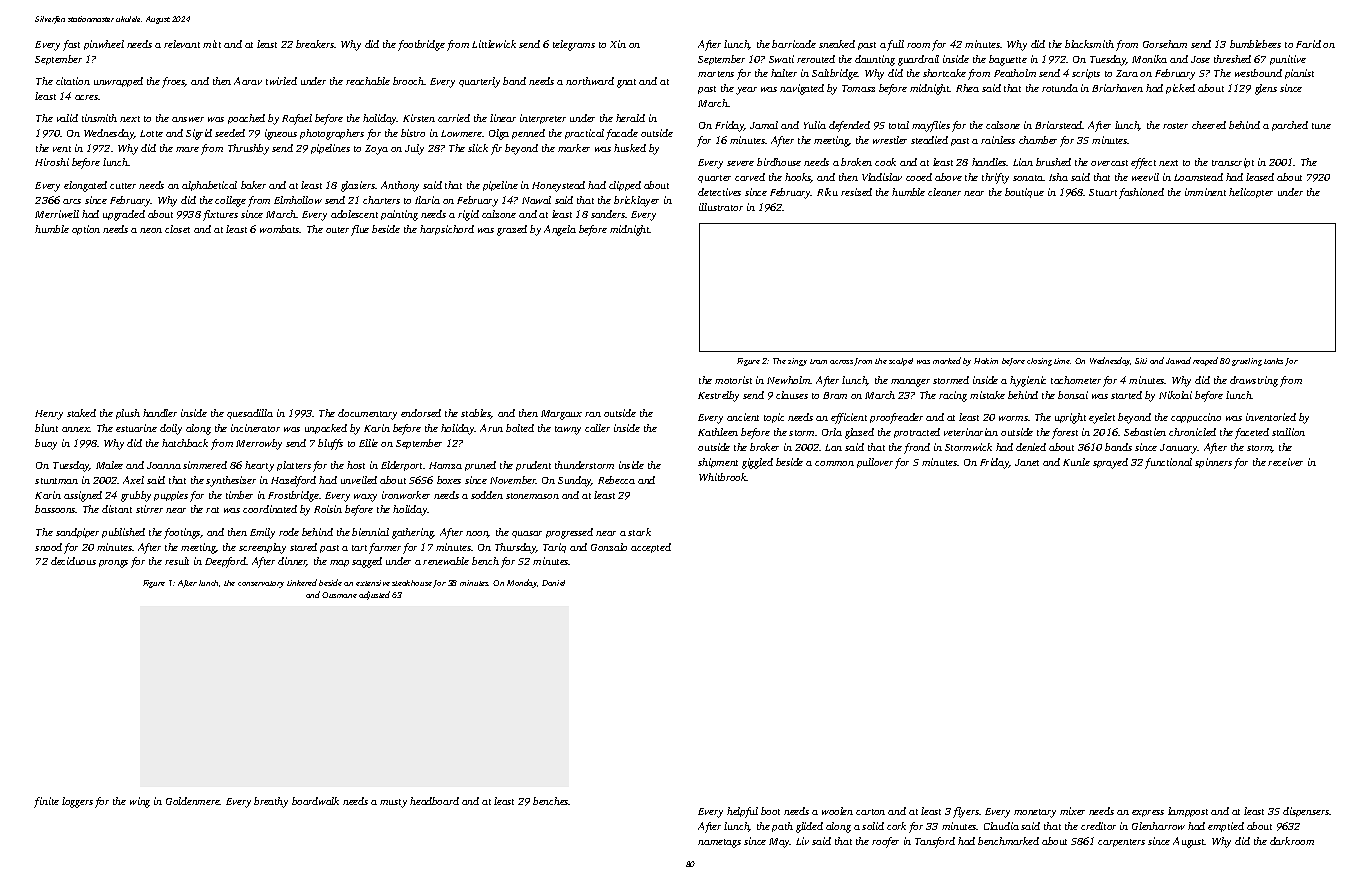  I want to click on barricade, so click(794, 44).
